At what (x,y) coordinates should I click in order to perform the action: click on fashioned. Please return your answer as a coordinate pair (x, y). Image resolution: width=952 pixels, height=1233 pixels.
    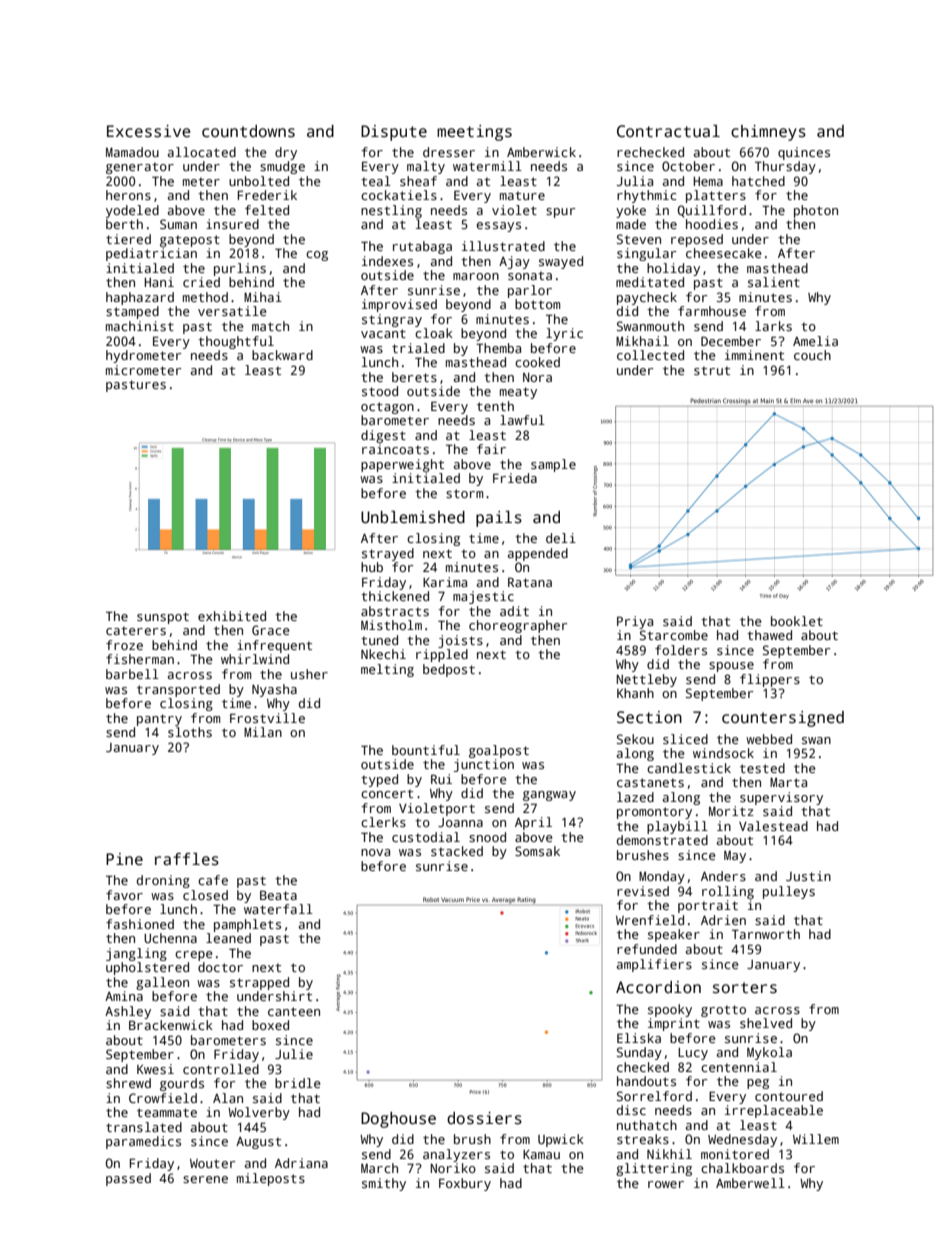
    Looking at the image, I should click on (140, 924).
